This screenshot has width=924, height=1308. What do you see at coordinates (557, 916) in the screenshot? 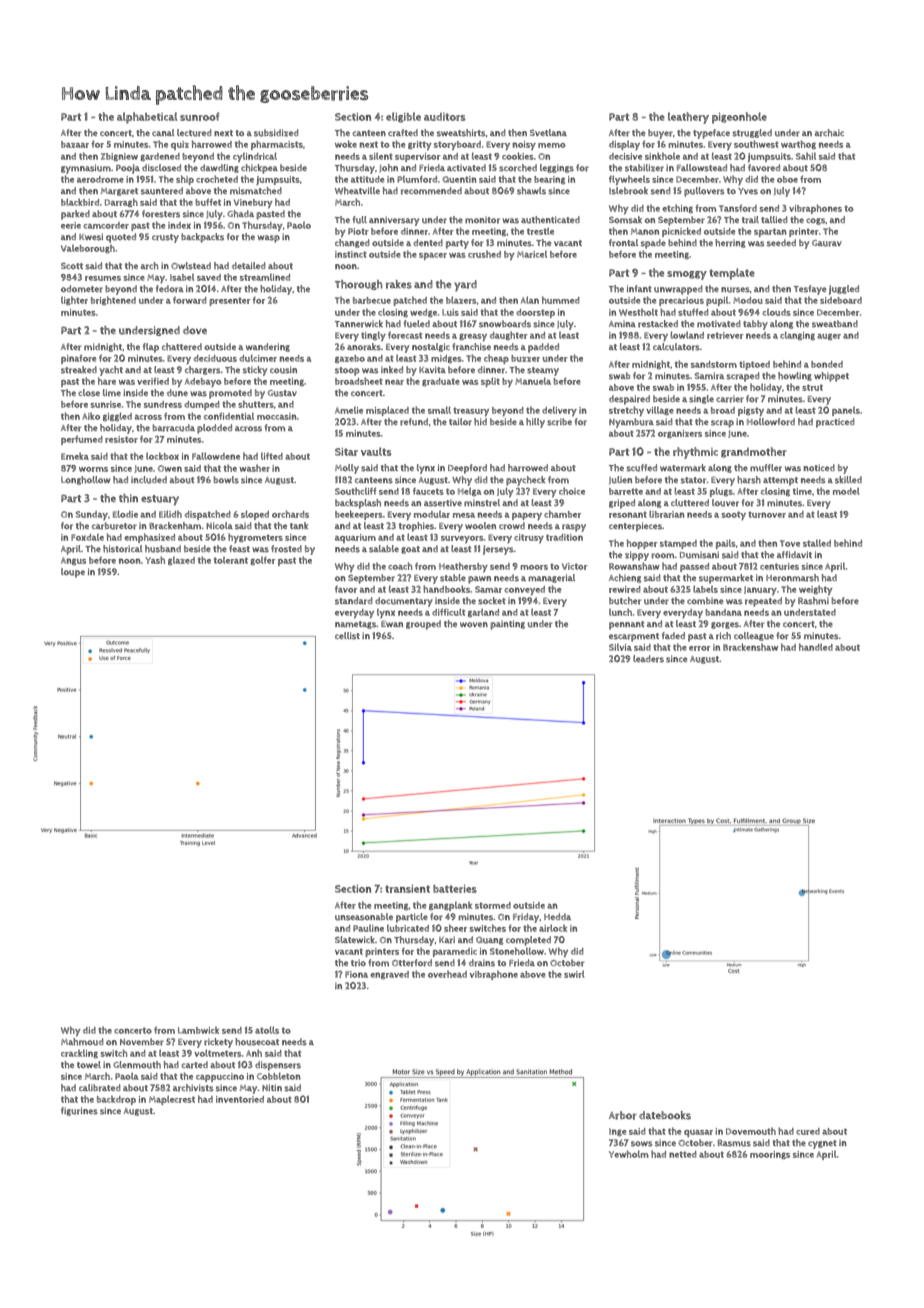
I see `Hedda` at bounding box center [557, 916].
